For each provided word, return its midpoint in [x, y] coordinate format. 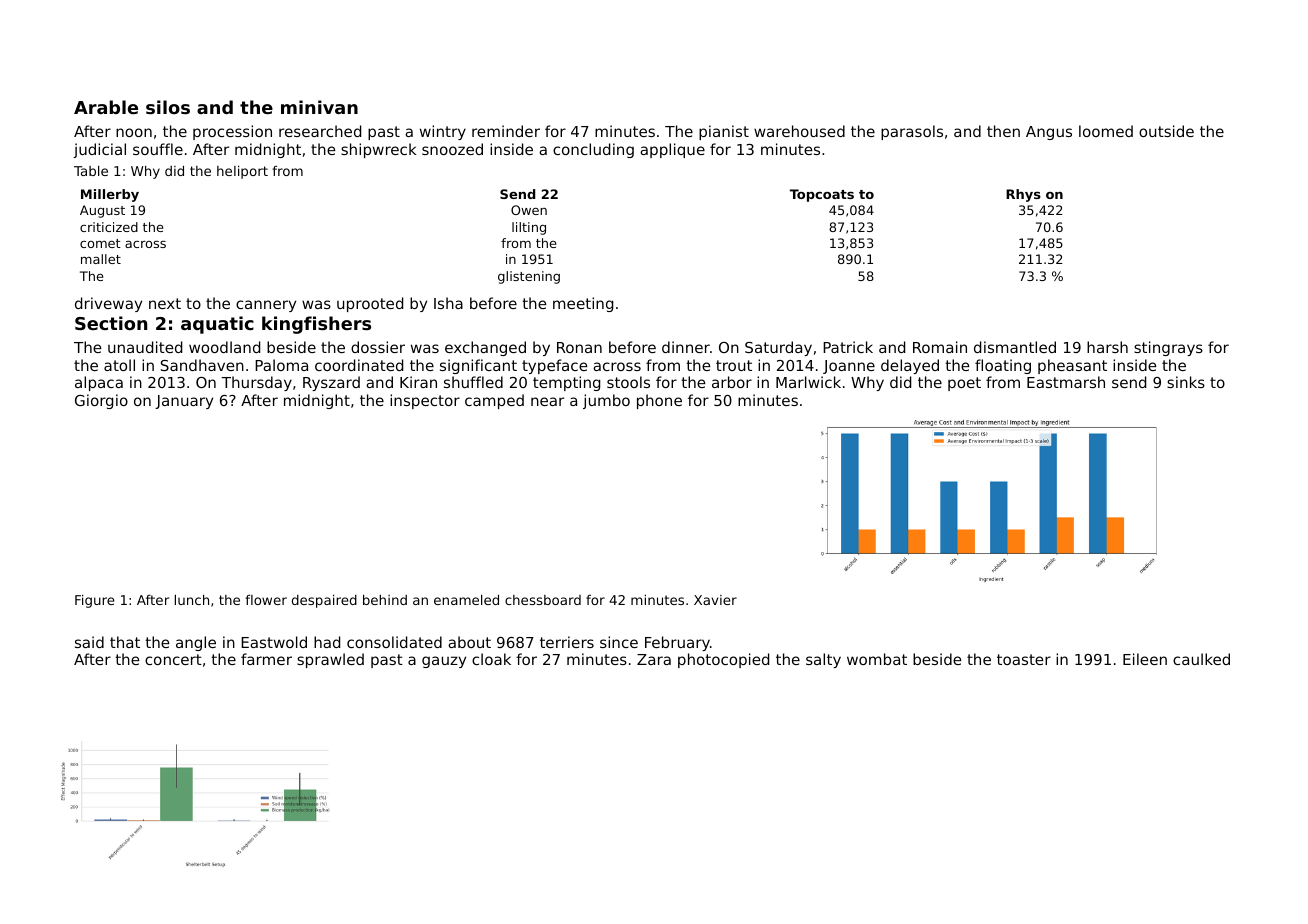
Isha [448, 303]
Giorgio [101, 401]
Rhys [1023, 195]
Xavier [715, 600]
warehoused [799, 131]
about [469, 642]
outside [1166, 131]
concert [173, 659]
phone [659, 401]
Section [111, 323]
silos [168, 107]
